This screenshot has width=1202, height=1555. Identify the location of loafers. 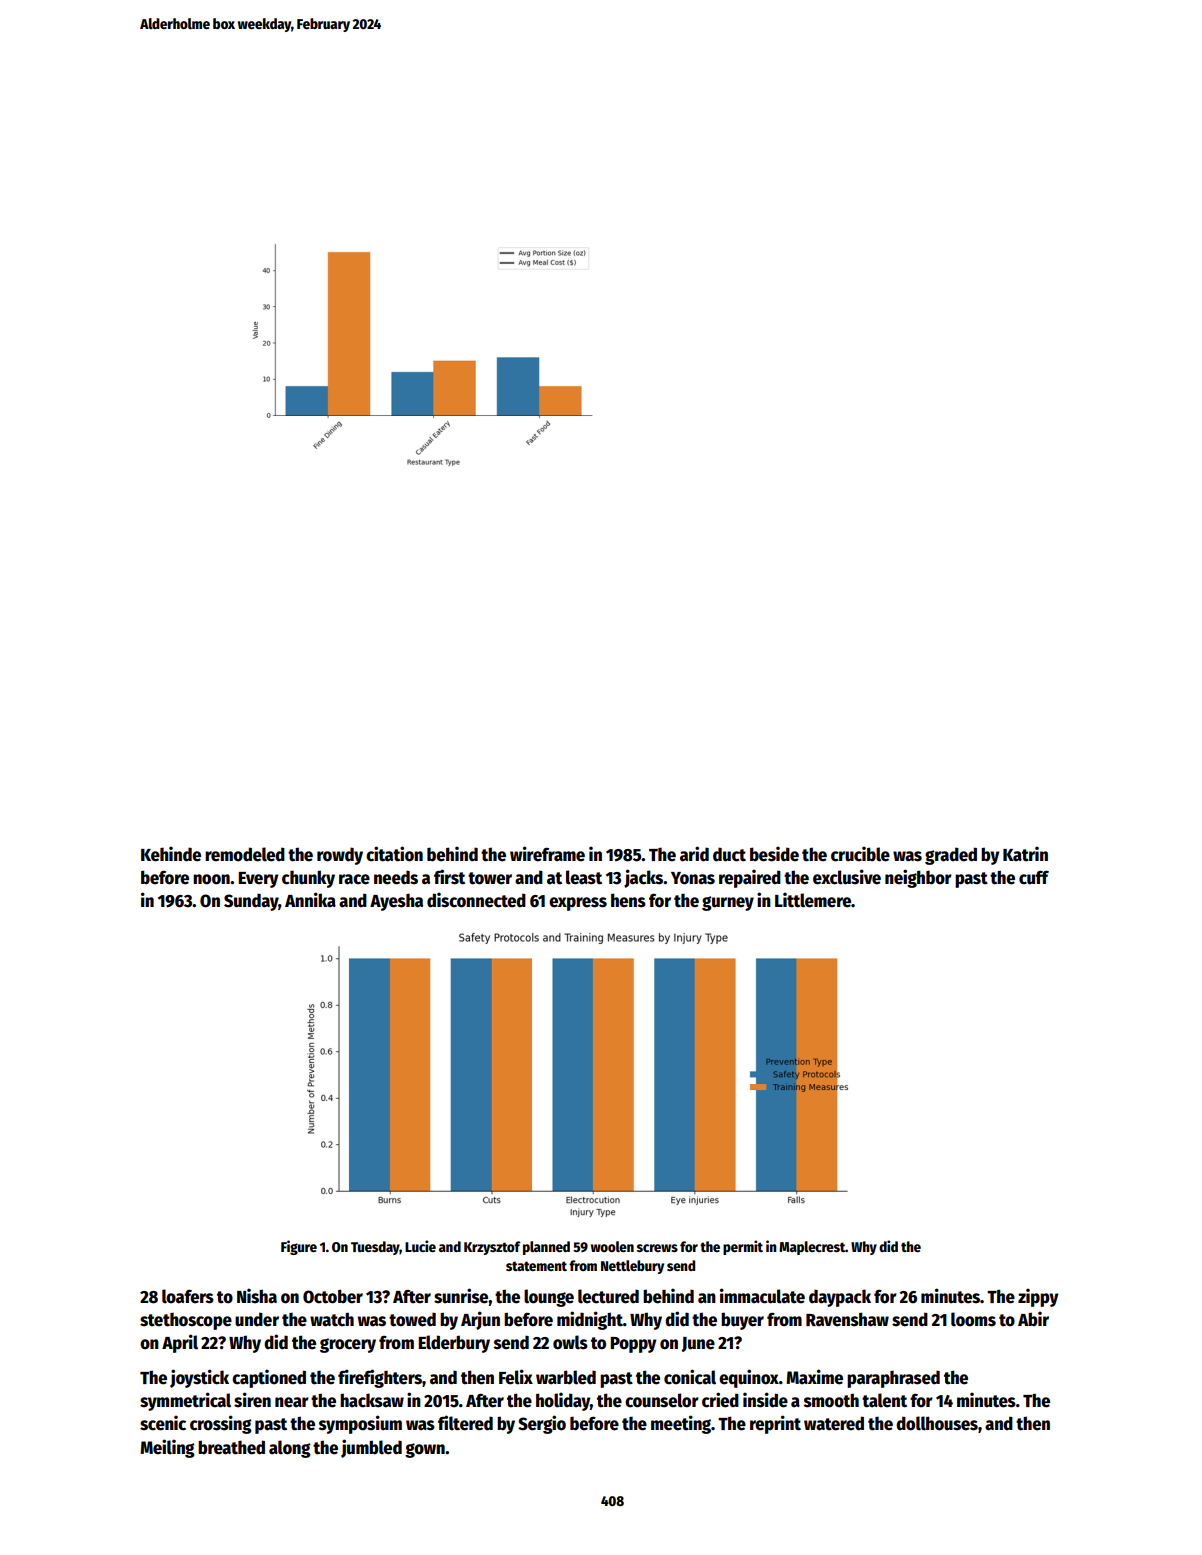
(188, 1296).
